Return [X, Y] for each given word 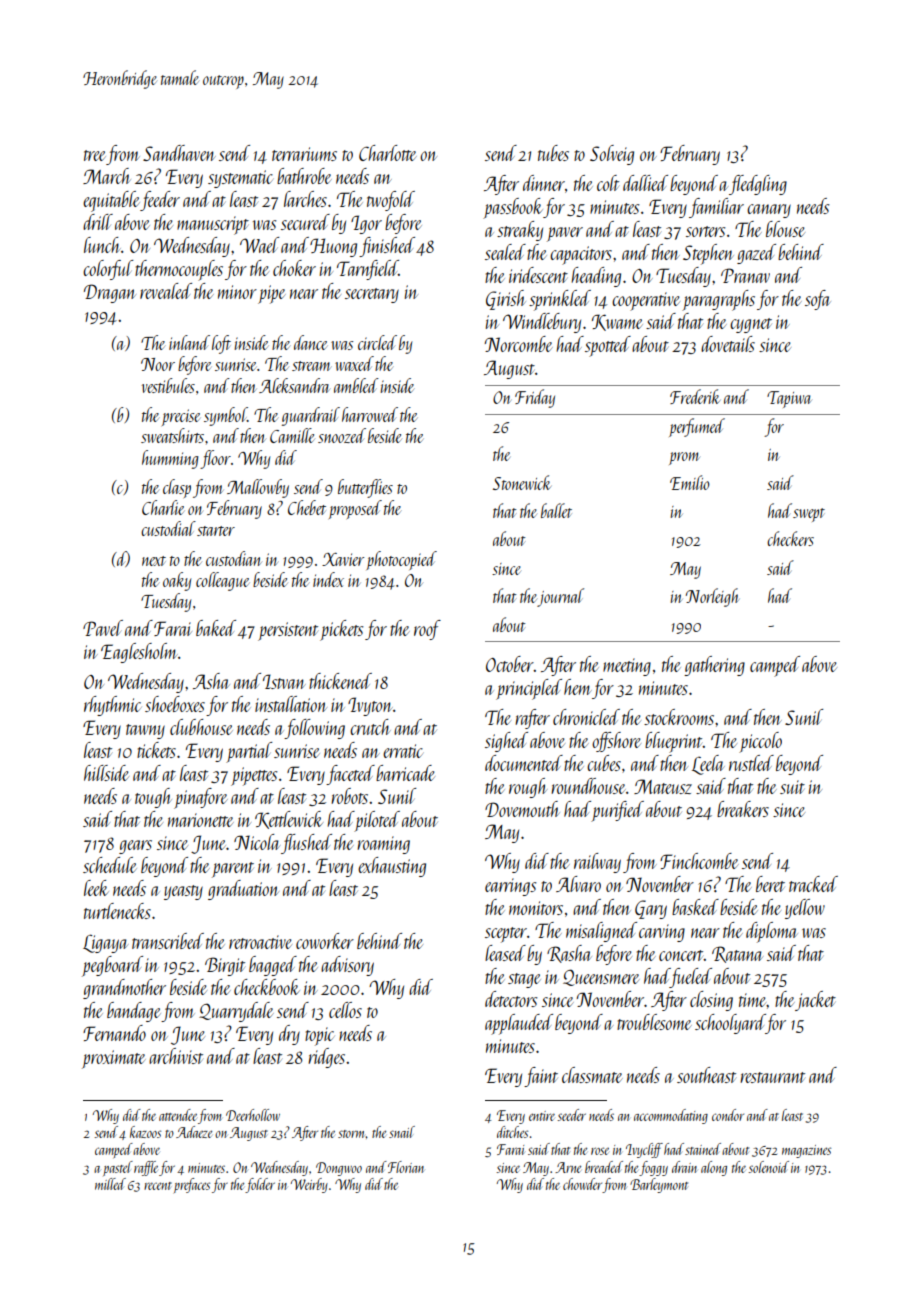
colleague [222, 581]
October [510, 664]
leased [505, 953]
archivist [176, 1056]
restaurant [772, 1077]
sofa [817, 300]
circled [377, 342]
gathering [714, 666]
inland [189, 342]
